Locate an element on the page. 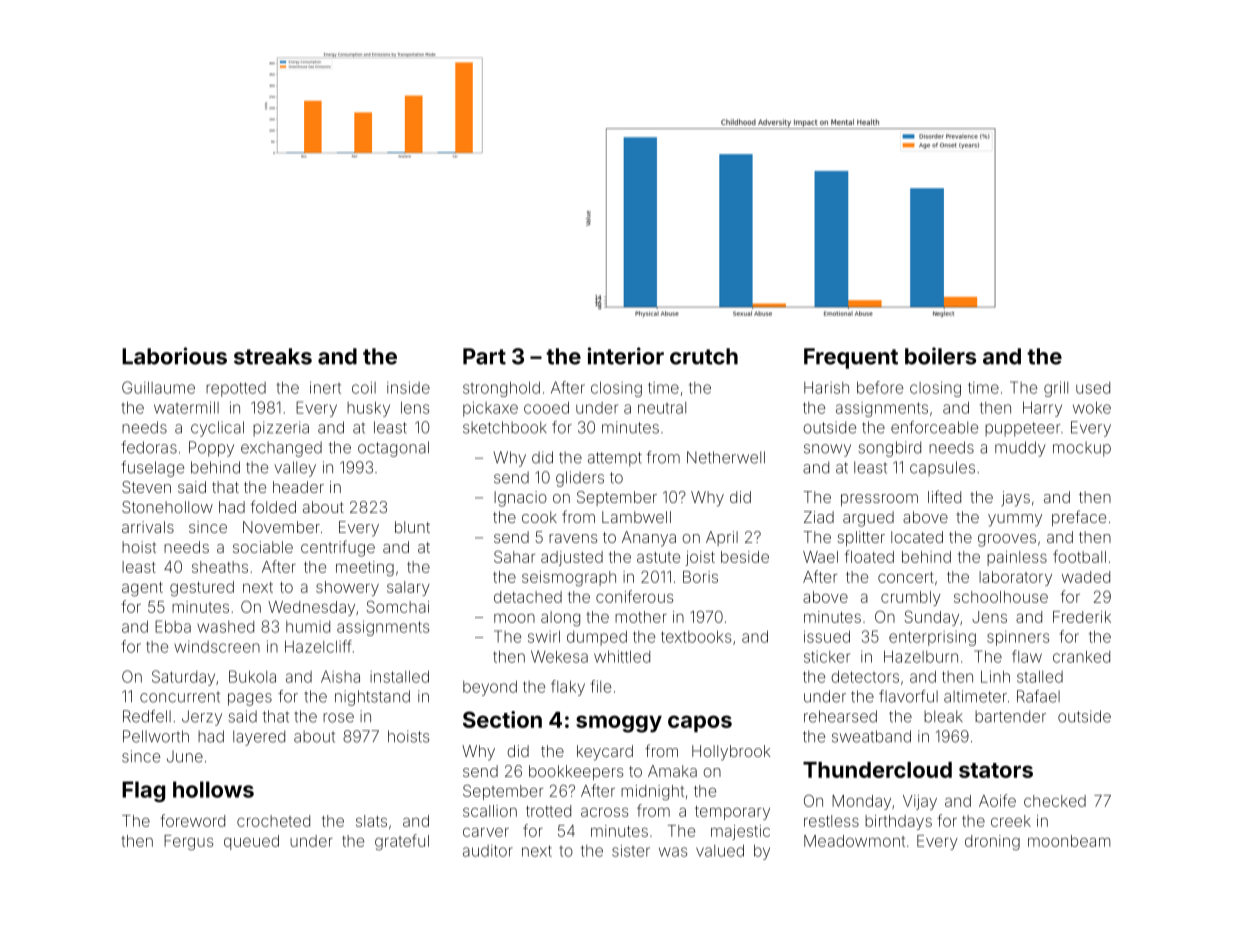 The height and width of the image is (952, 1233). Section is located at coordinates (502, 719).
